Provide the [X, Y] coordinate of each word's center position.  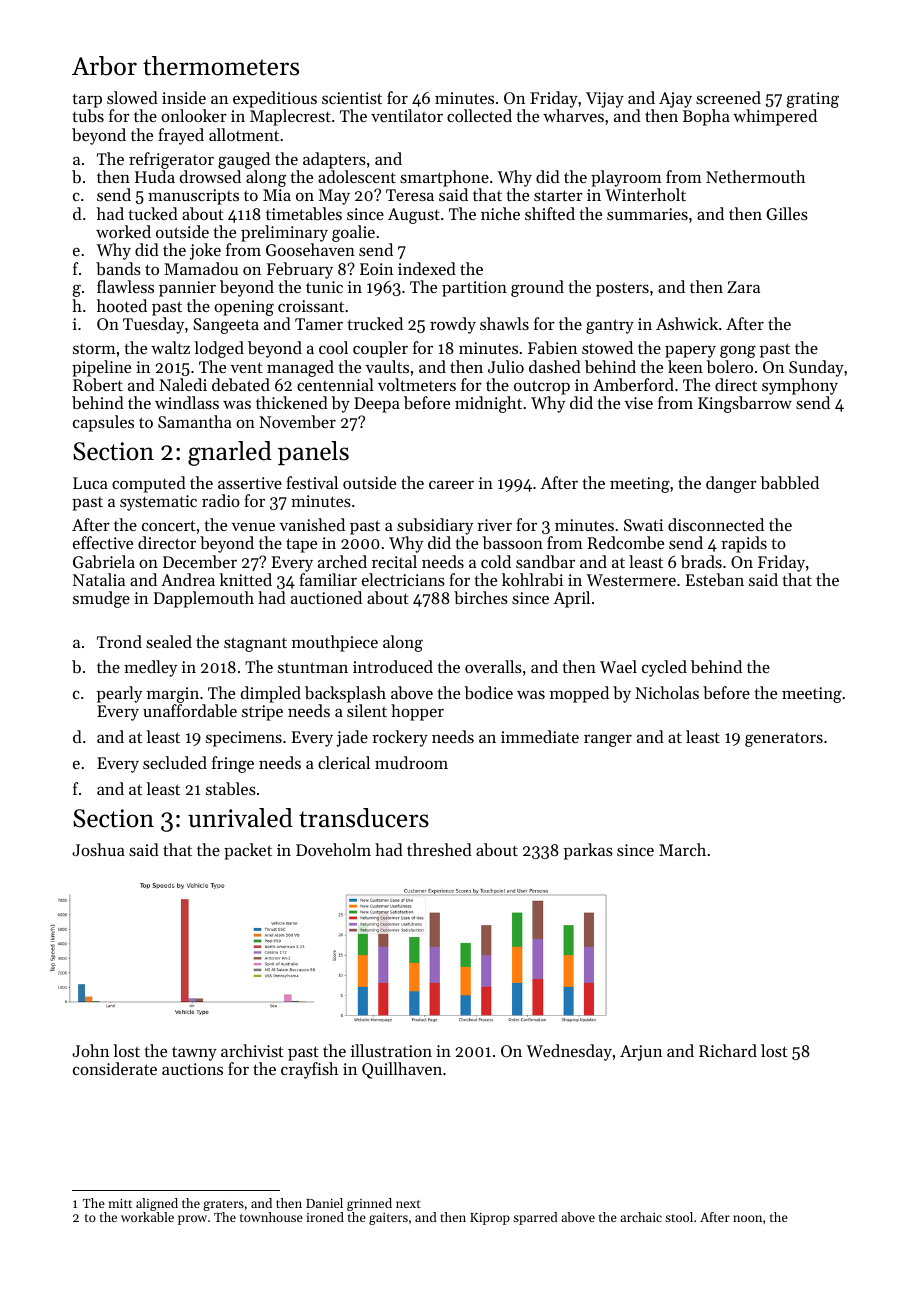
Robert [98, 384]
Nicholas [667, 692]
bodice [488, 692]
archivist [252, 1050]
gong [738, 351]
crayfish [309, 1070]
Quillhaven [402, 1070]
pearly [119, 694]
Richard [728, 1050]
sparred [535, 1218]
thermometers [221, 66]
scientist [352, 98]
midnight [488, 404]
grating [812, 100]
